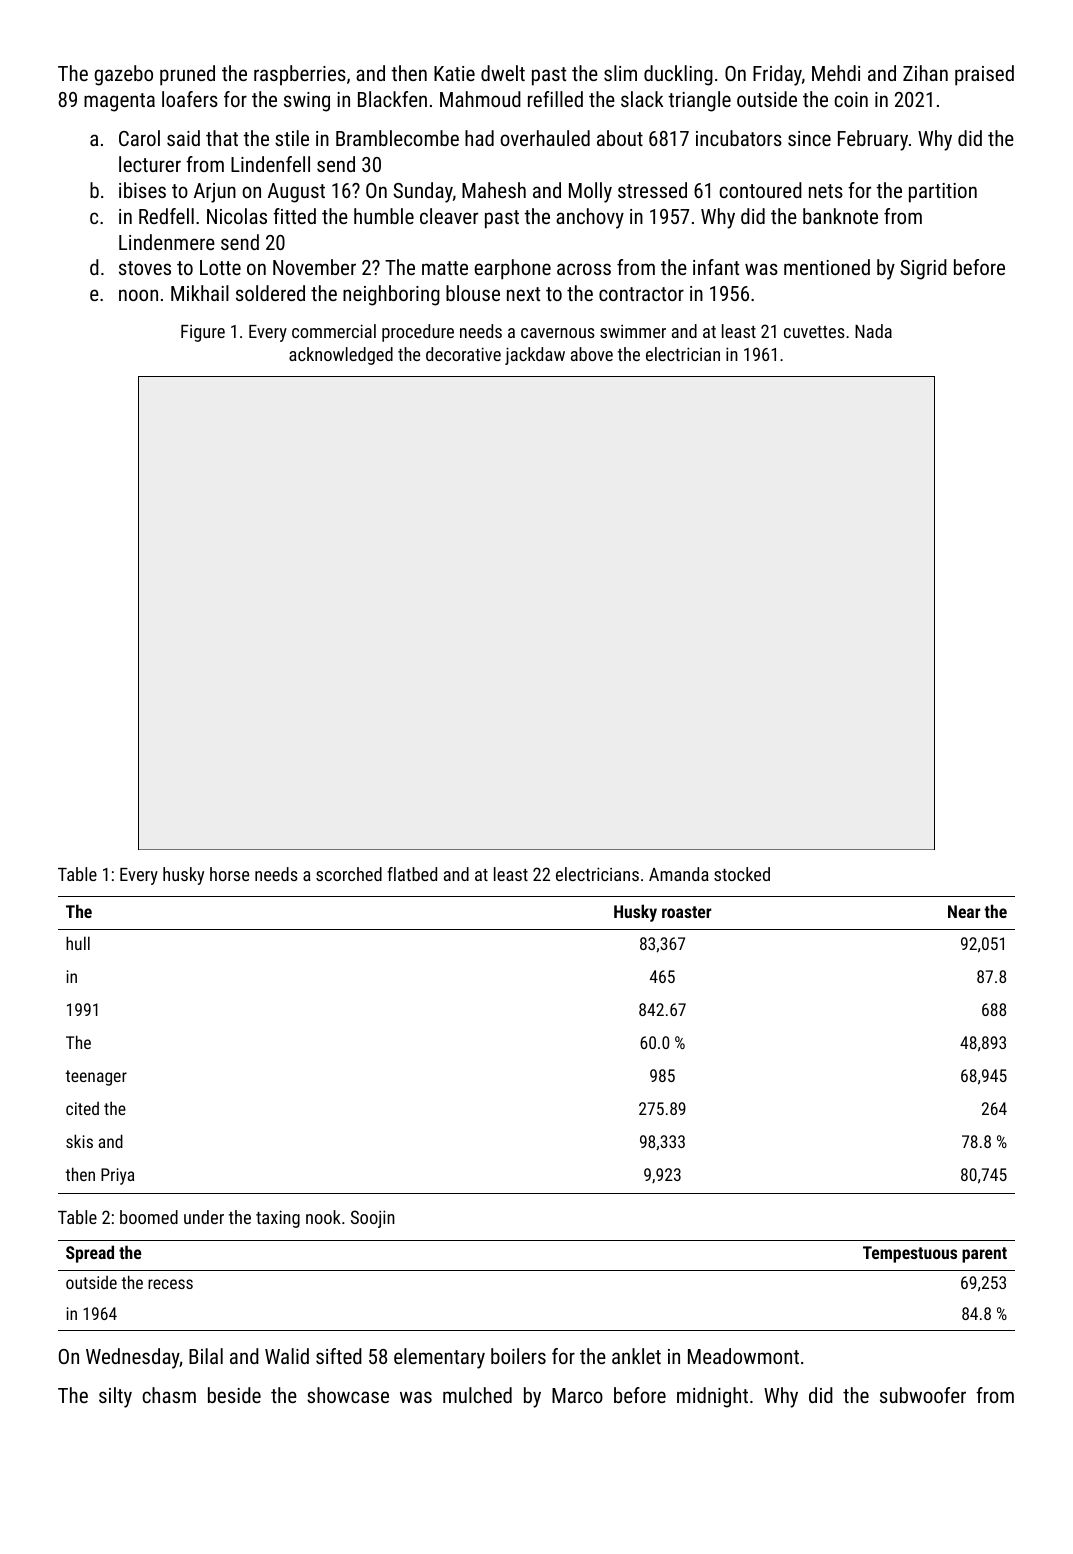 This screenshot has height=1554, width=1073. Describe the element at coordinates (79, 1141) in the screenshot. I see `skis` at that location.
